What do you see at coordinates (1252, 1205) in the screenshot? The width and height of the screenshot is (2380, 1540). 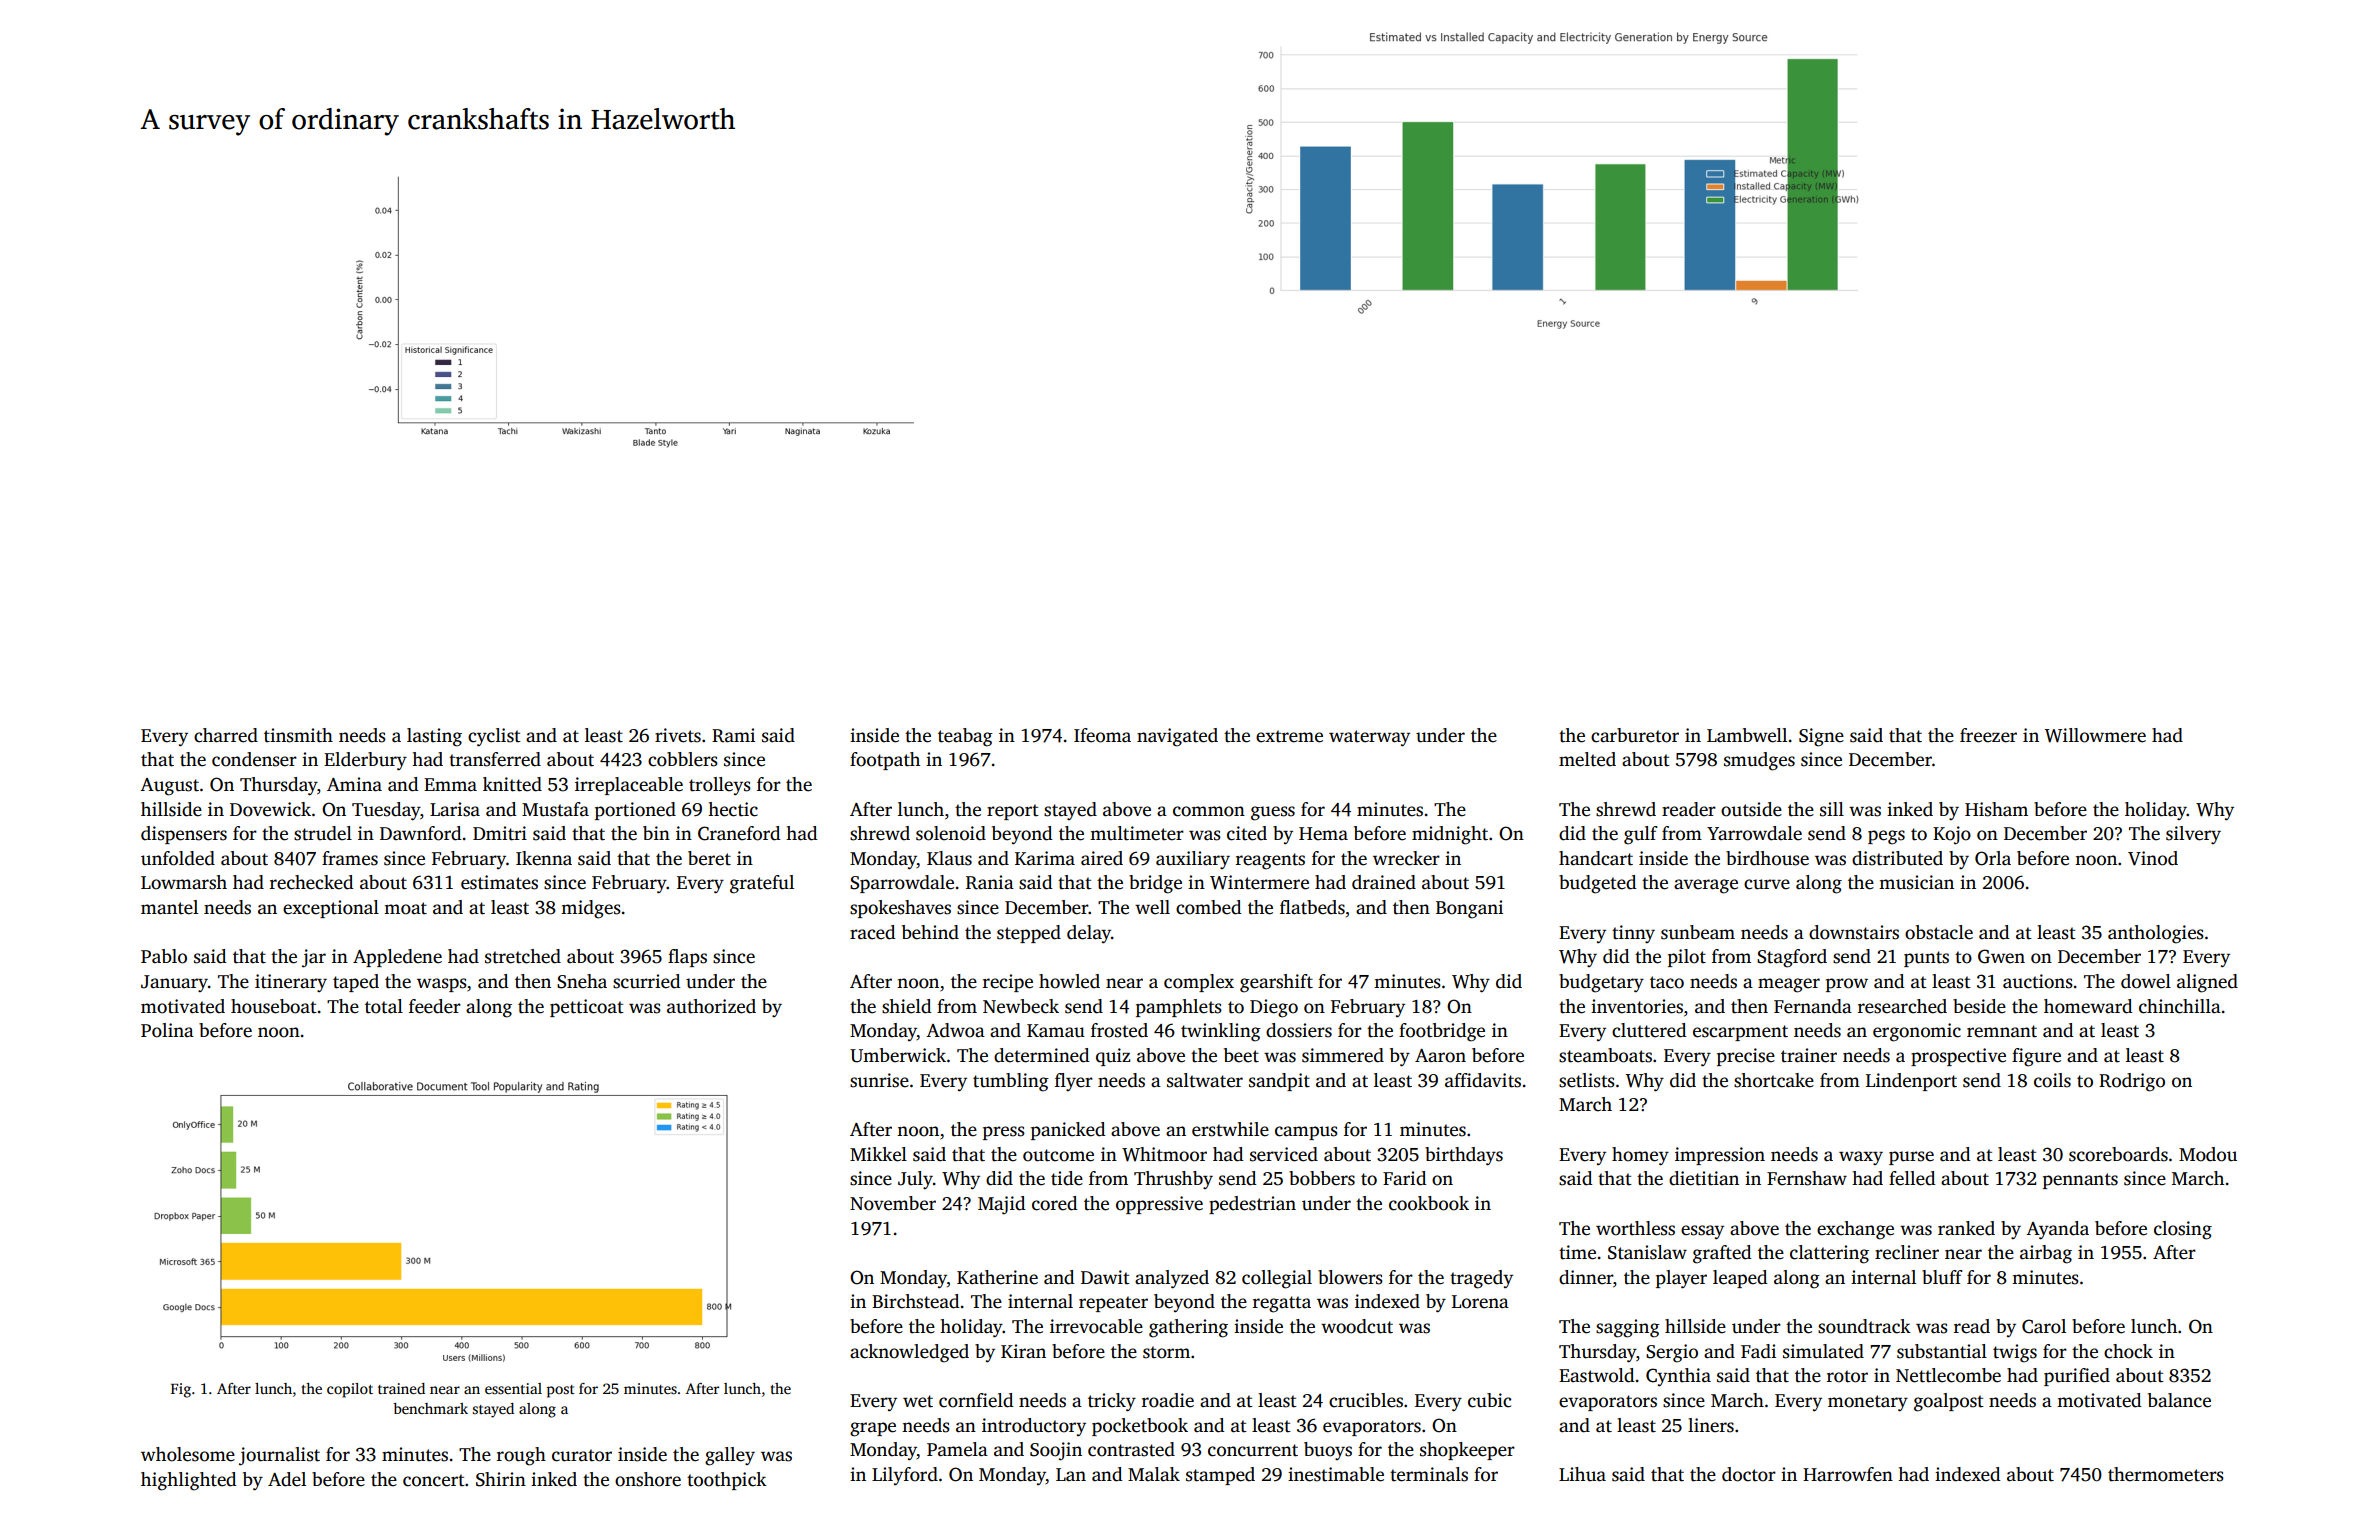 I see `pedestrian` at bounding box center [1252, 1205].
